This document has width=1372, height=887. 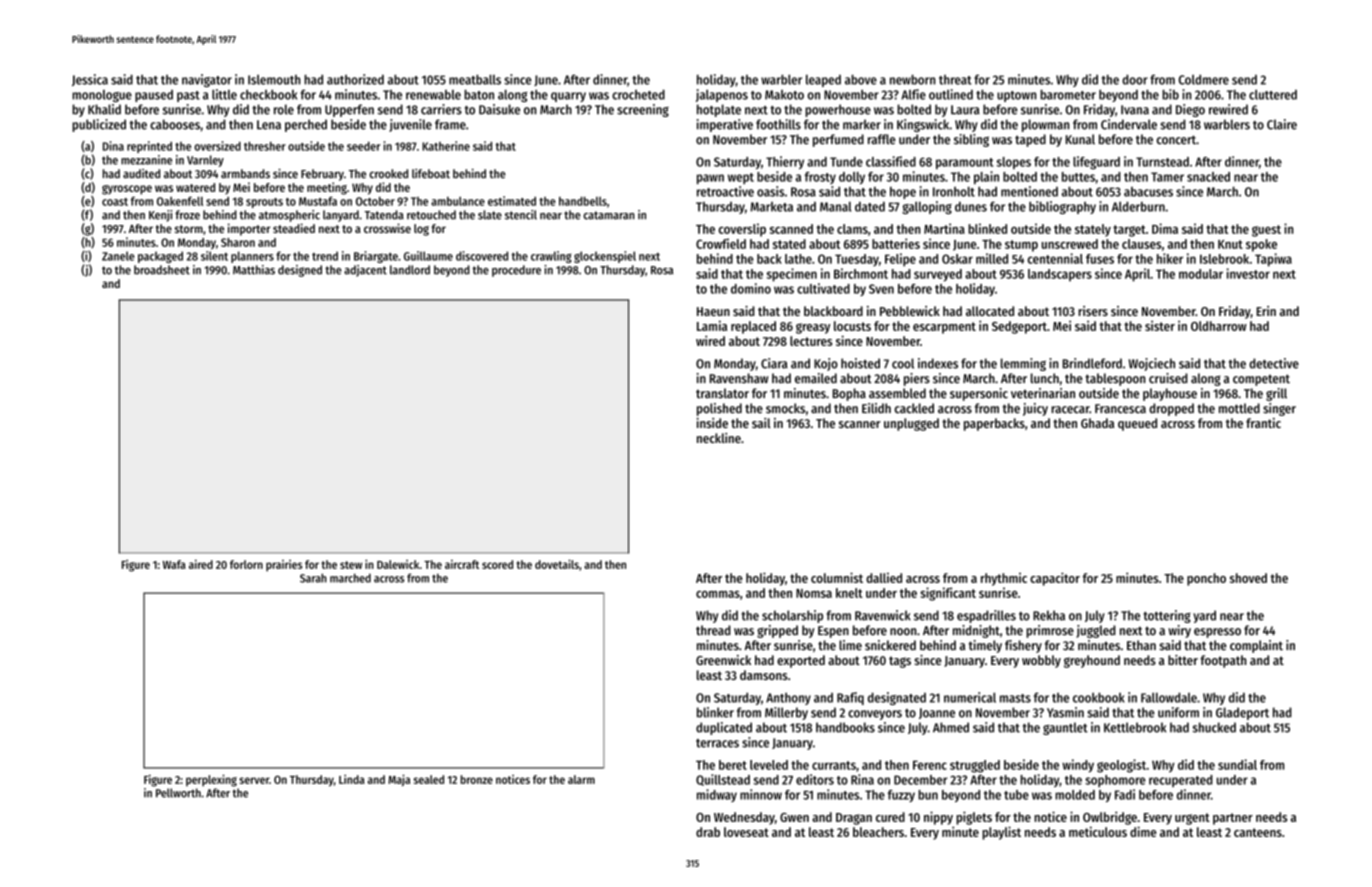 What do you see at coordinates (211, 780) in the document?
I see `perplexing` at bounding box center [211, 780].
